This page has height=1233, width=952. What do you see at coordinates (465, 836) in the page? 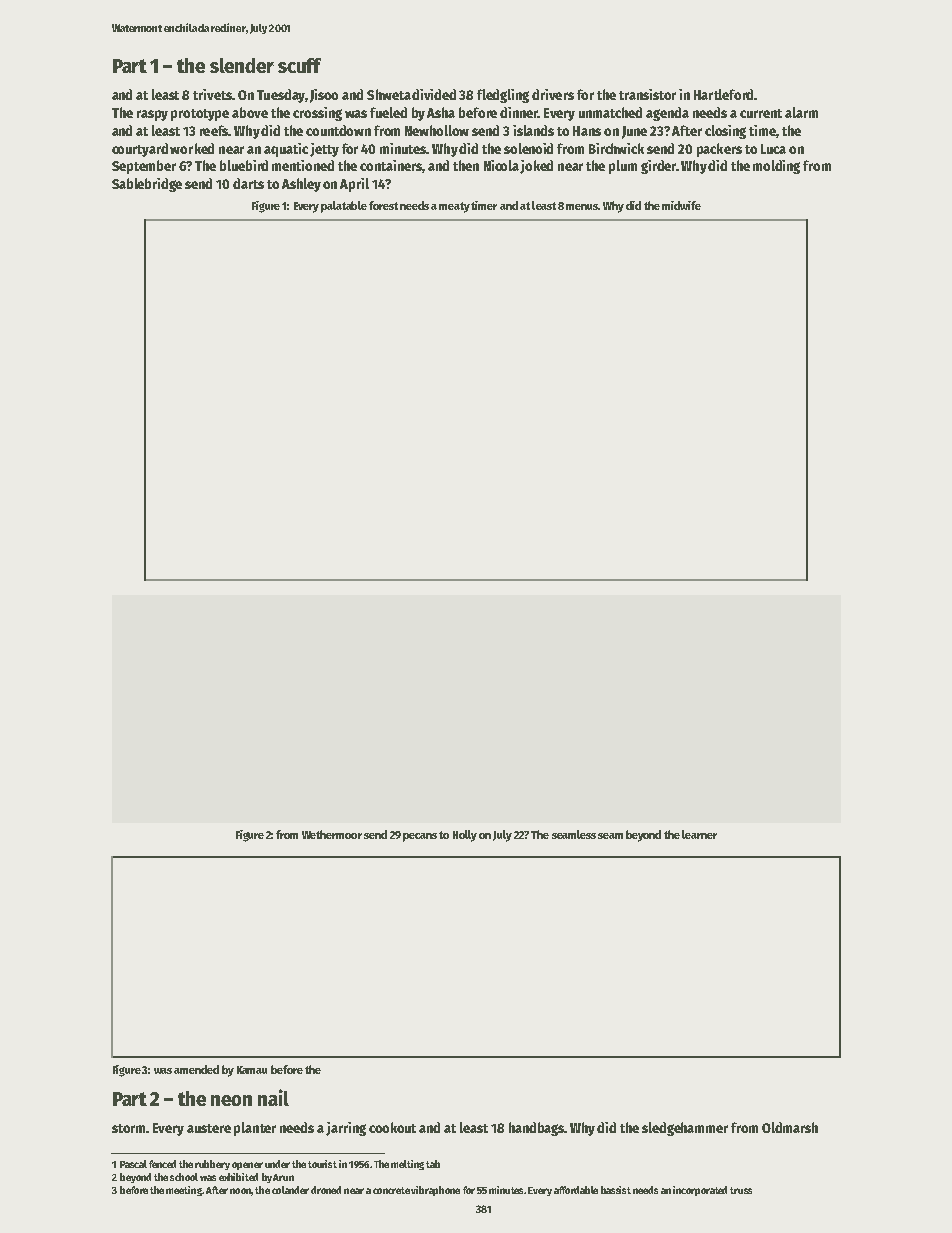
I see `Holly` at bounding box center [465, 836].
